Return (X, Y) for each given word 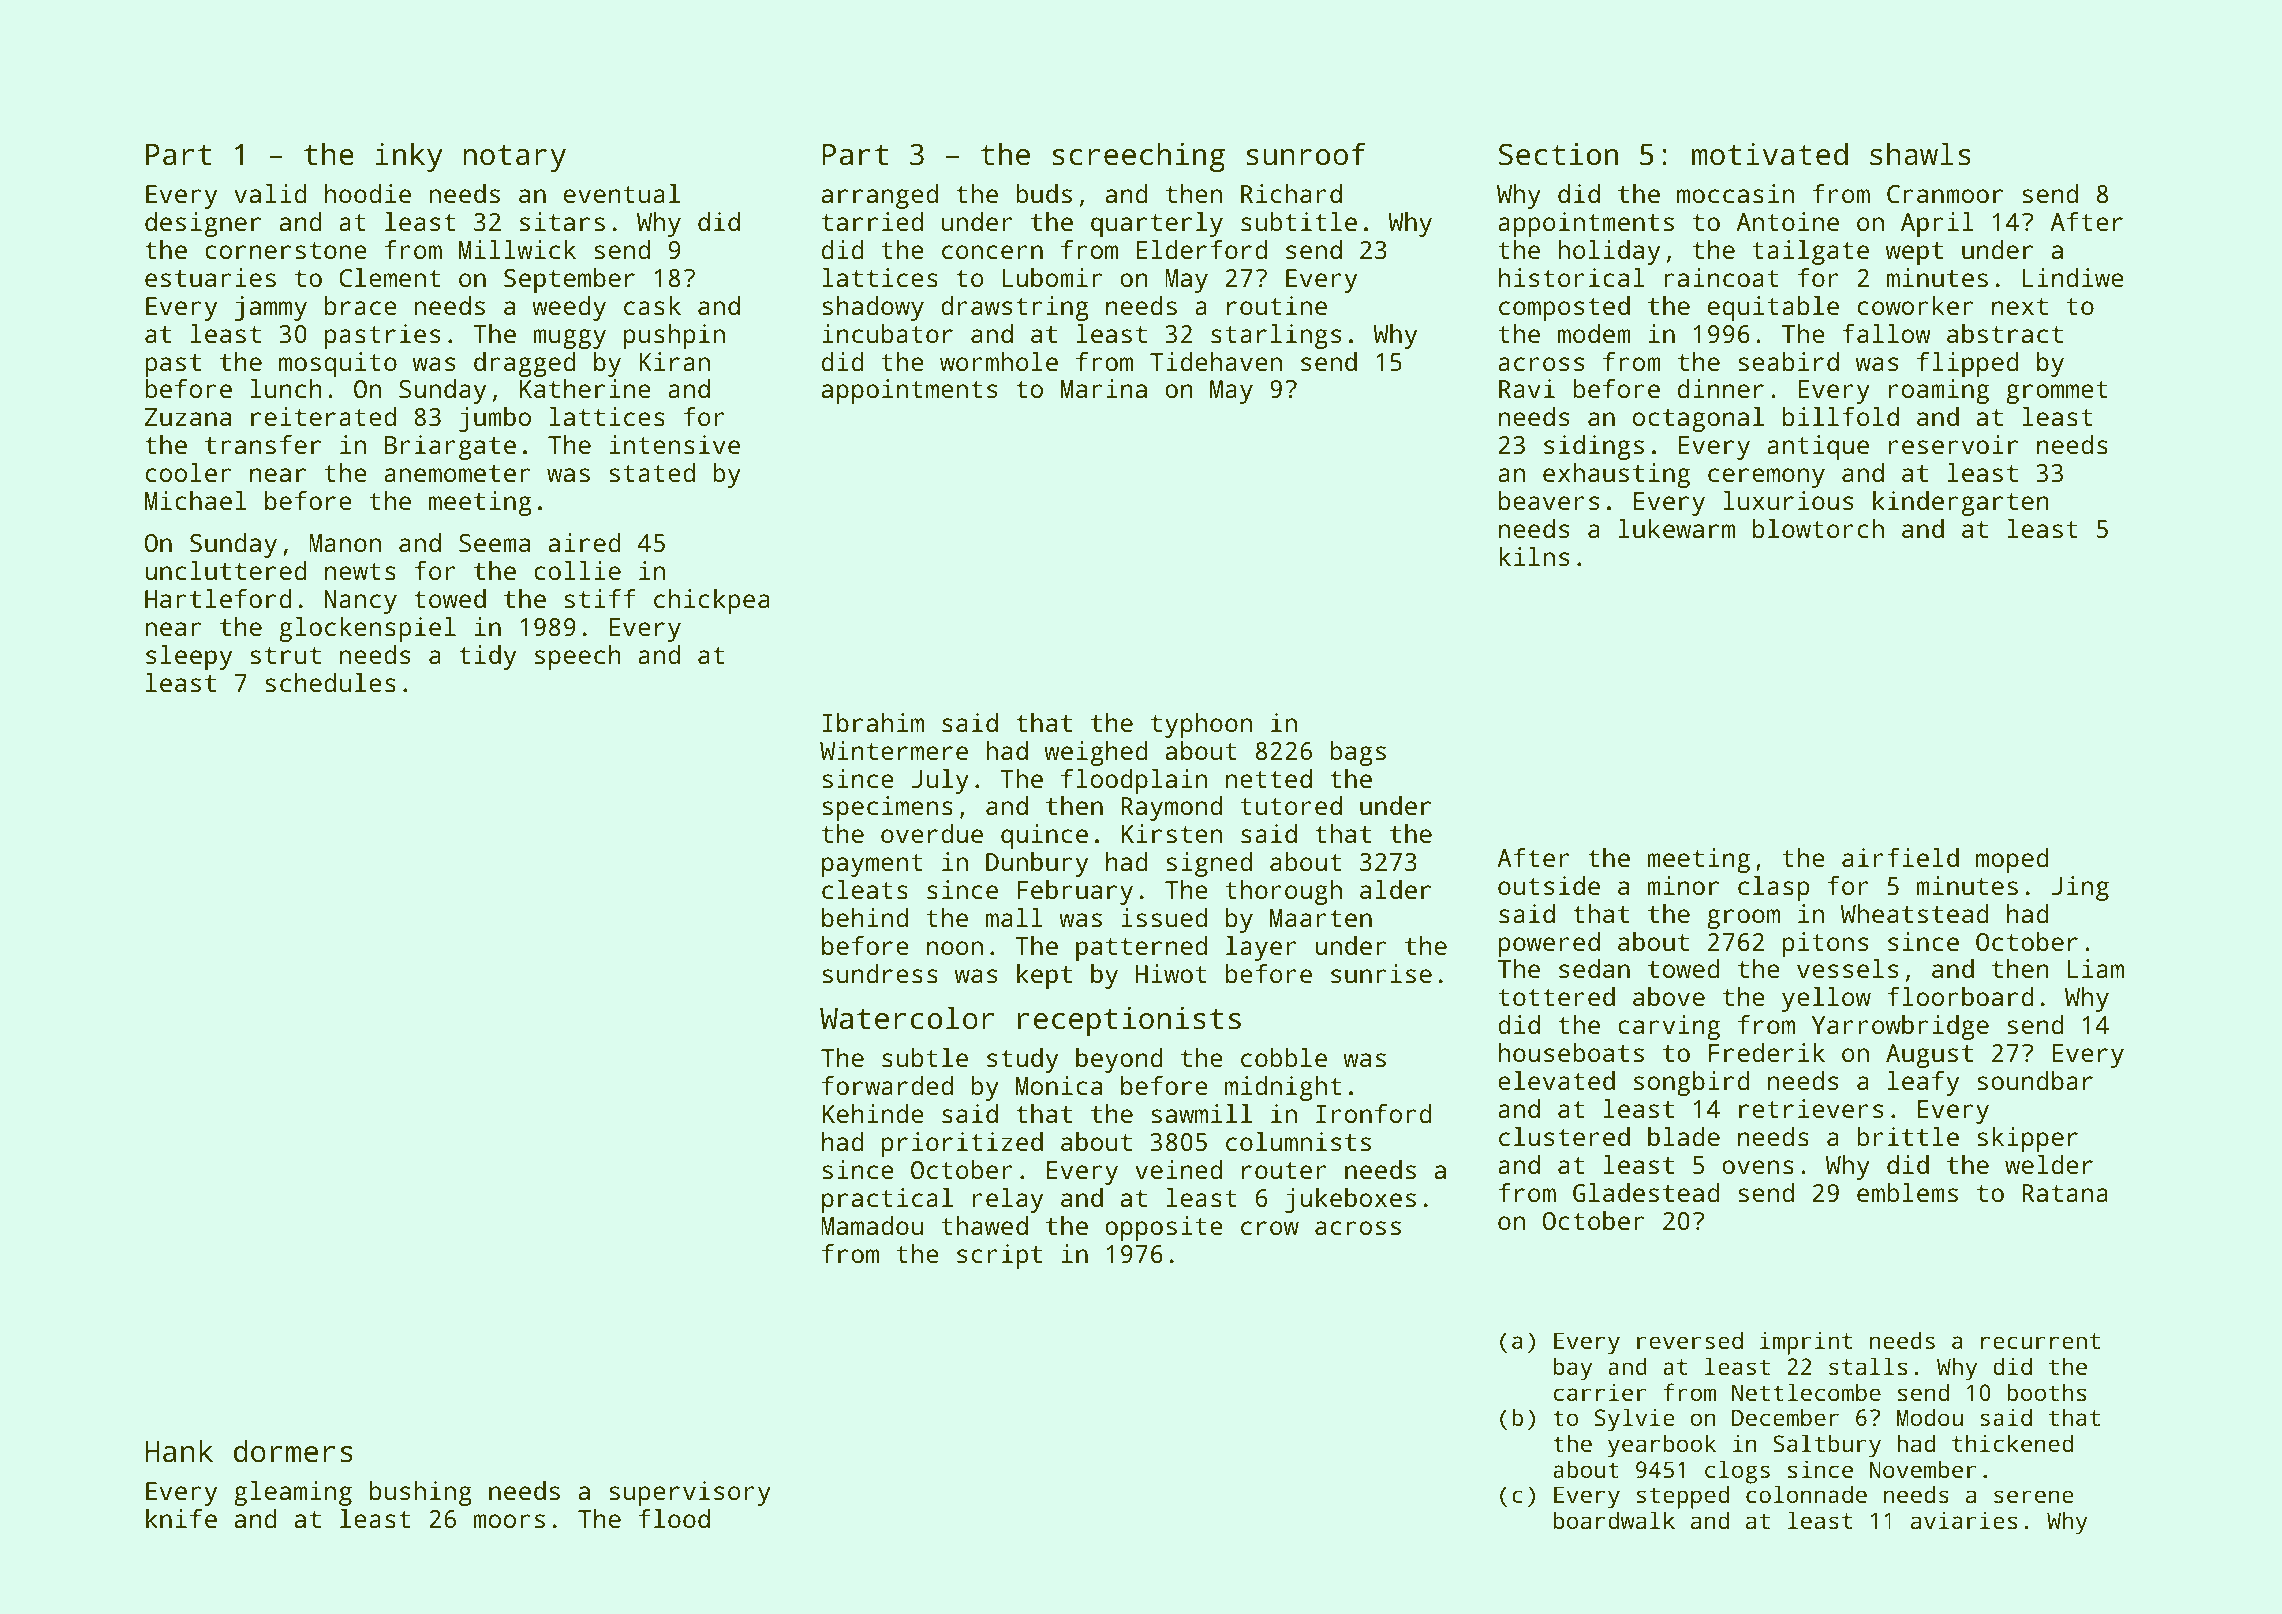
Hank (179, 1451)
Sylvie (1635, 1420)
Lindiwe (2073, 277)
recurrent (2040, 1341)
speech (578, 657)
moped (2012, 860)
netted (1269, 778)
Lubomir (1052, 277)
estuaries (210, 277)
